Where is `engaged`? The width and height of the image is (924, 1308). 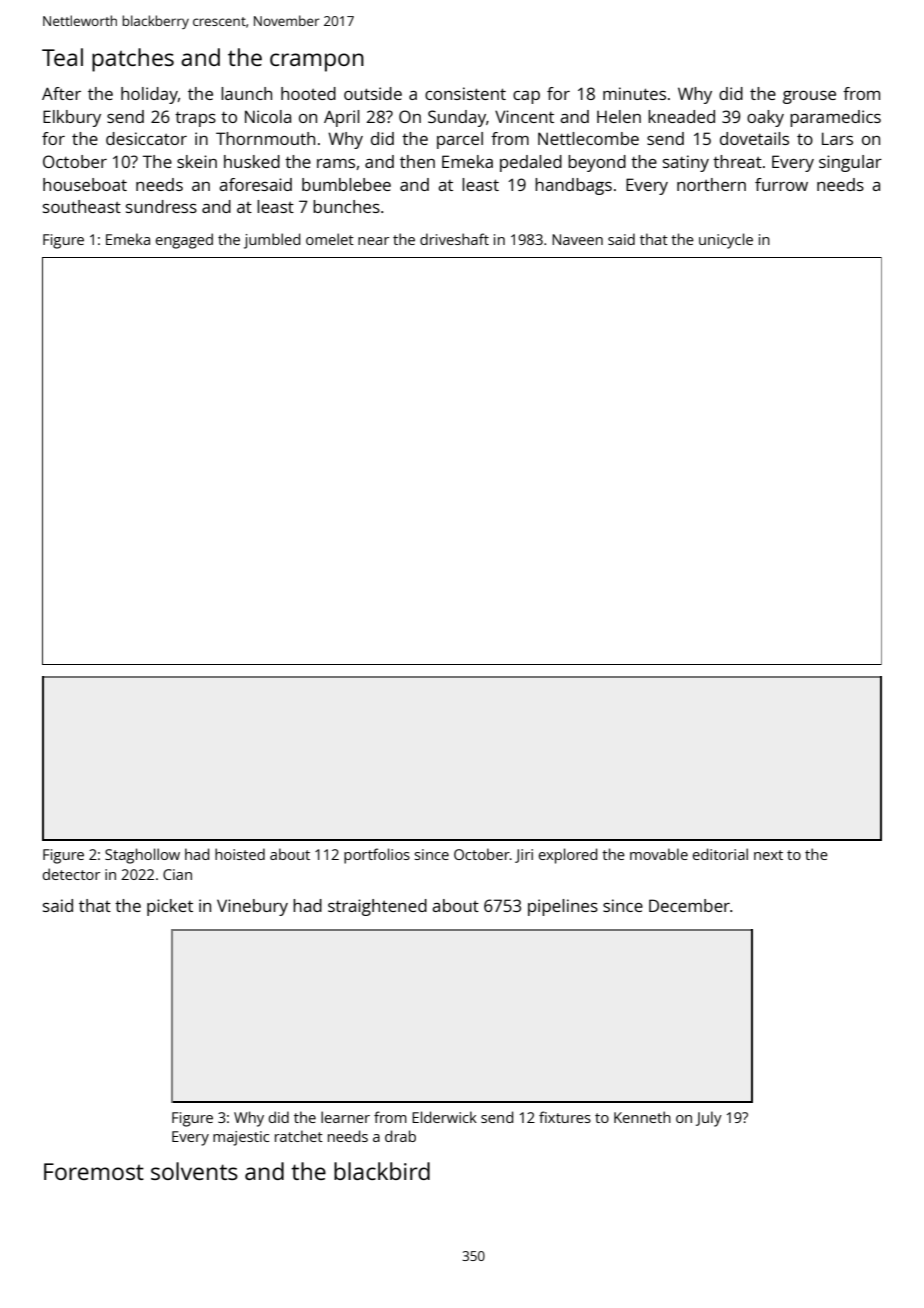 engaged is located at coordinates (184, 241).
